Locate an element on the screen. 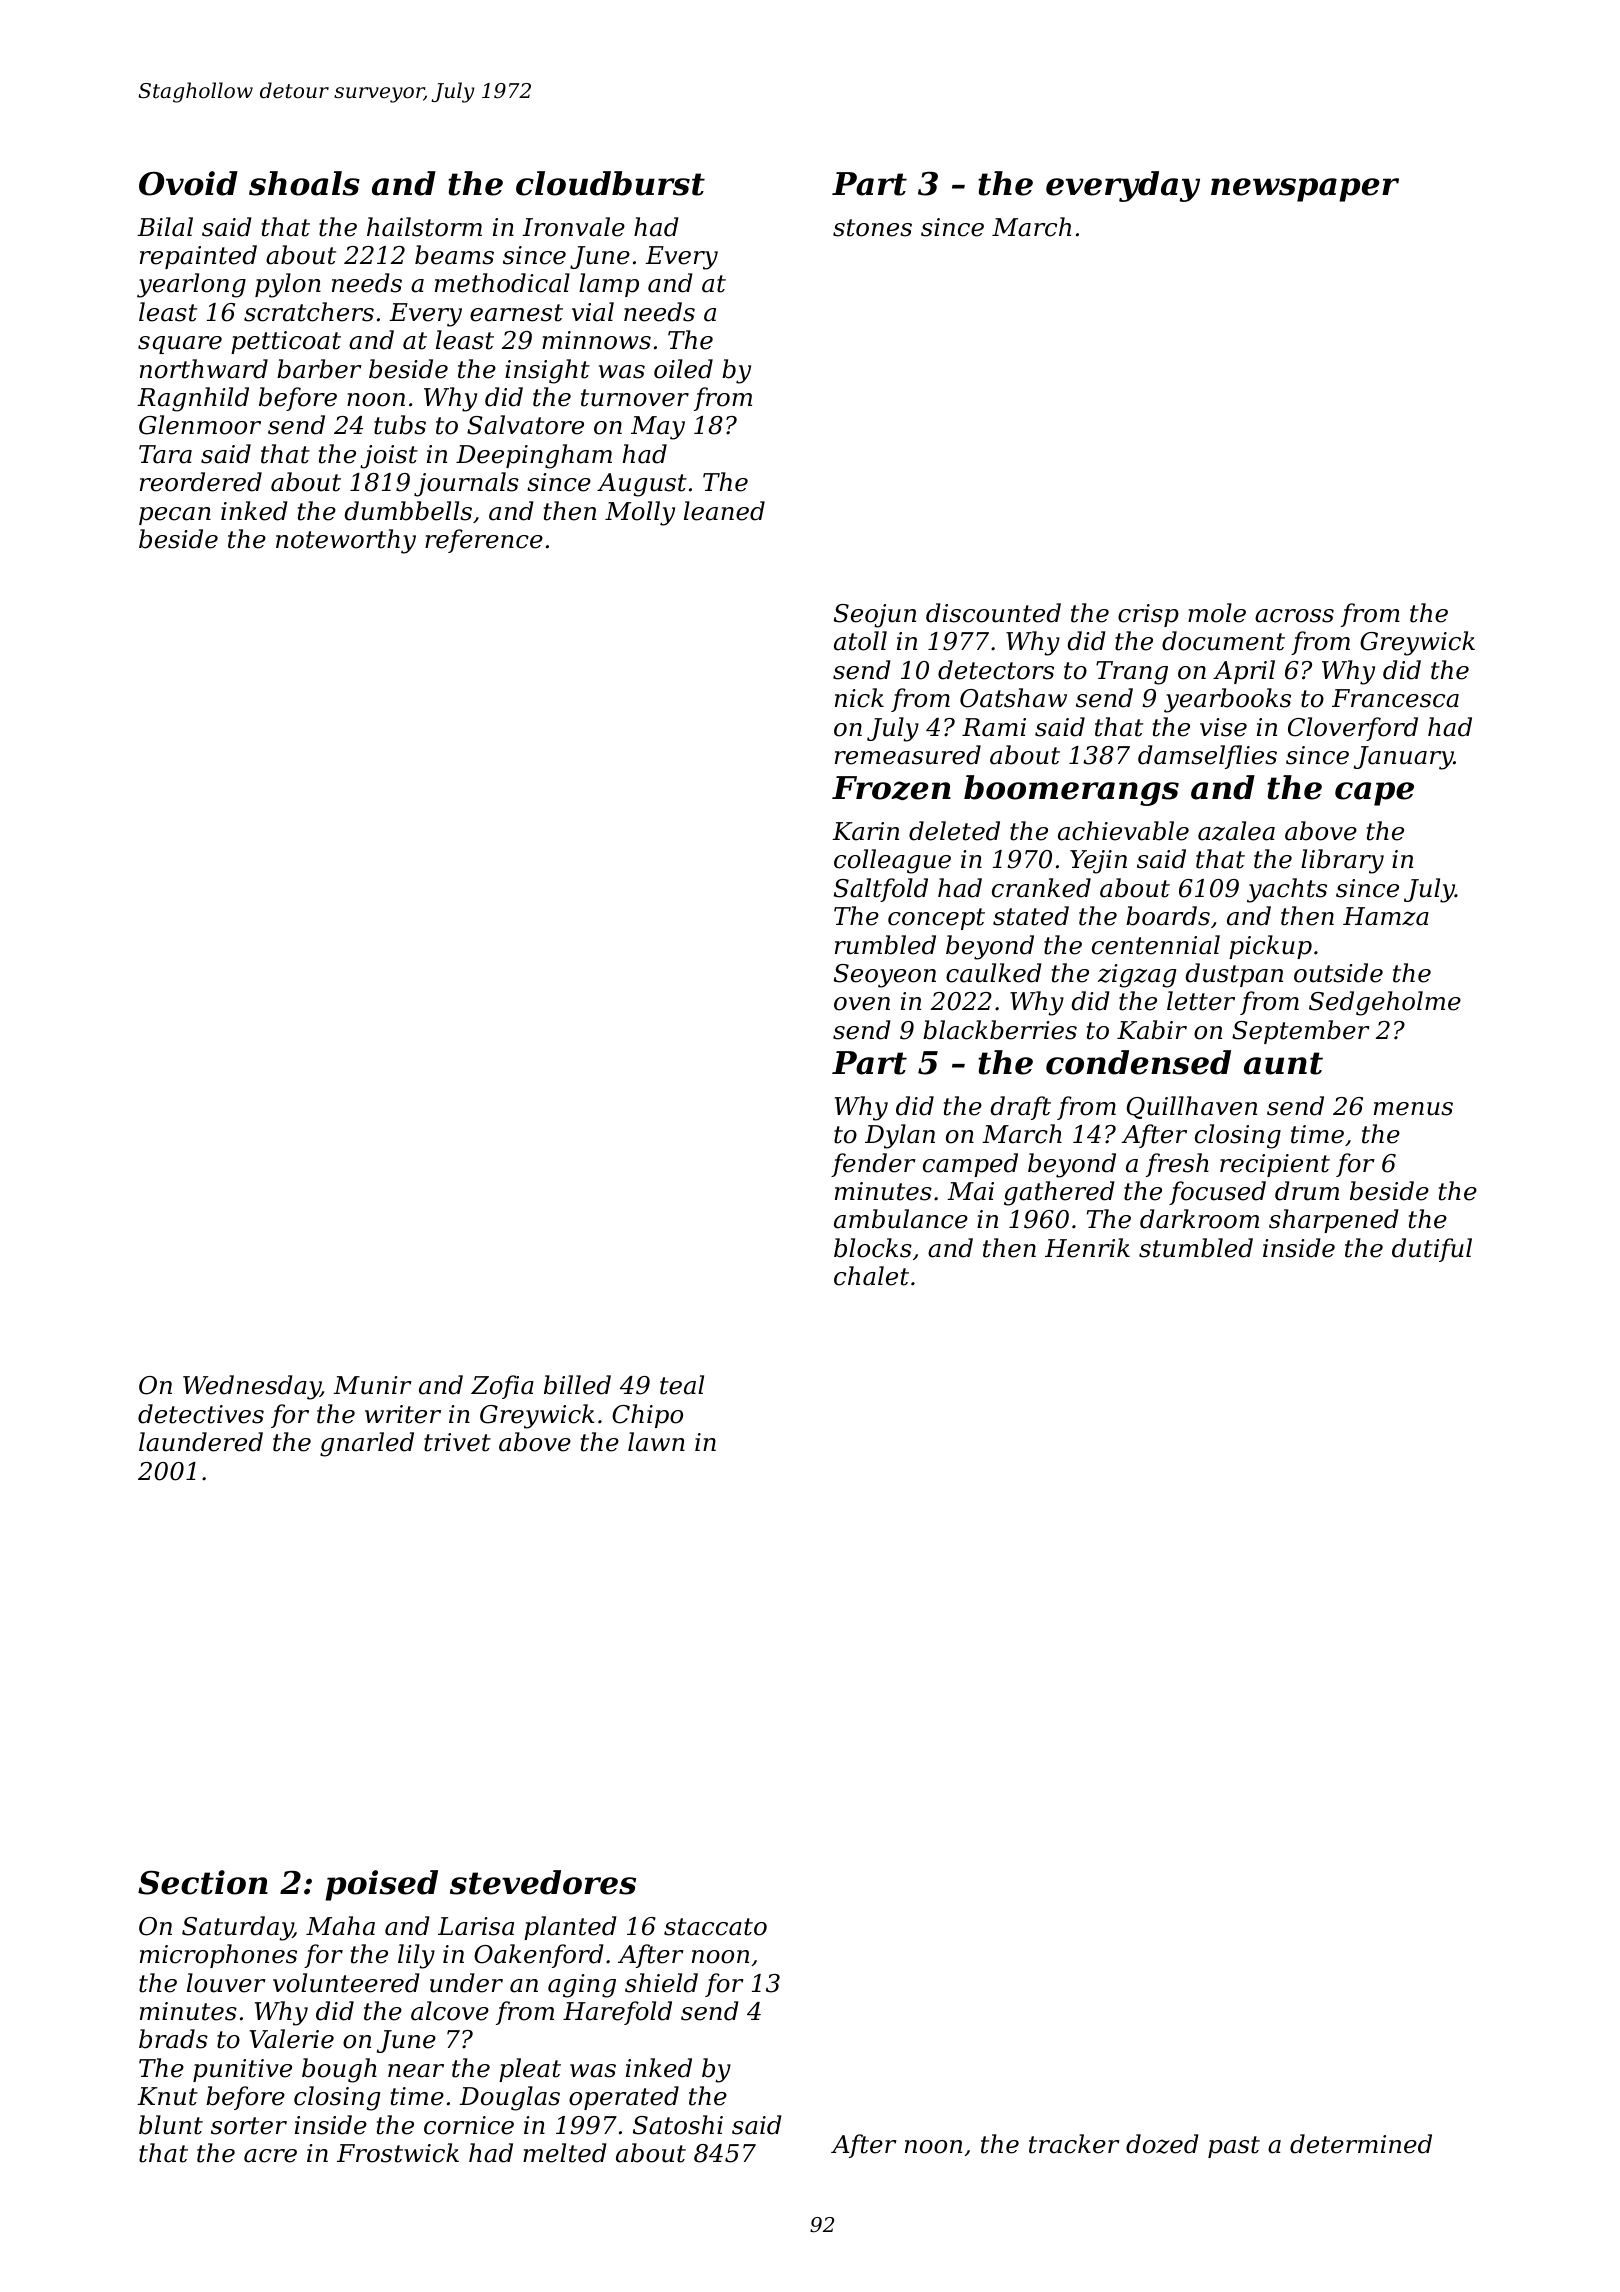 Image resolution: width=1620 pixels, height=2292 pixels. cloudburst is located at coordinates (610, 183).
